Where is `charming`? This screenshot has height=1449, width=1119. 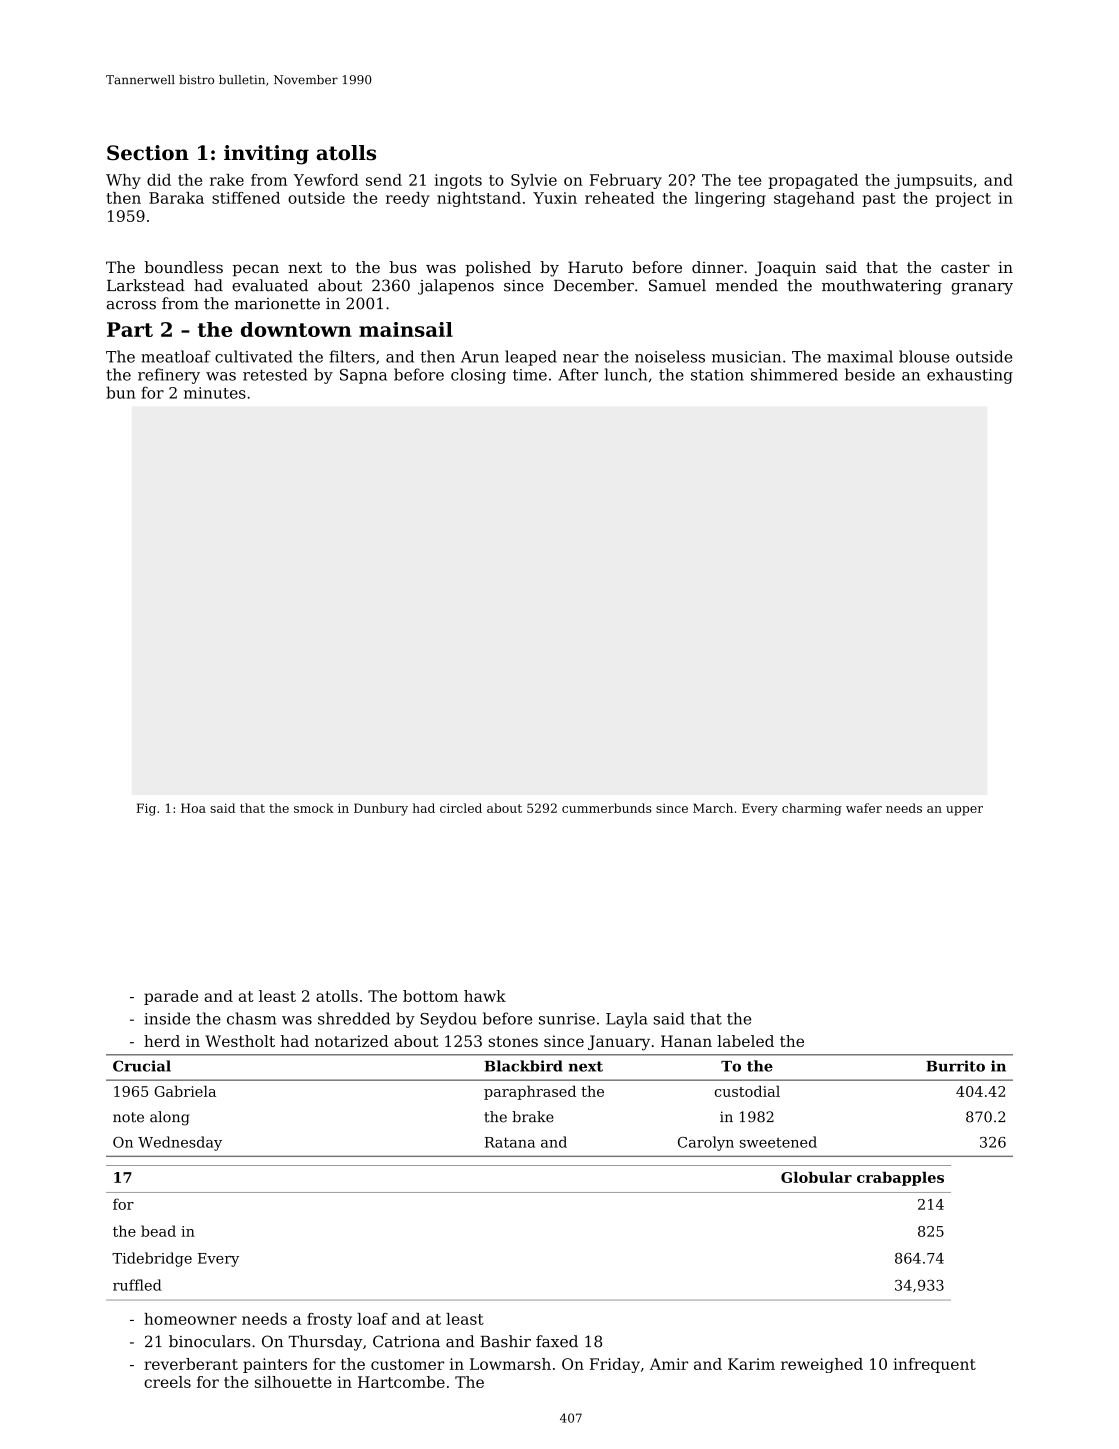 charming is located at coordinates (812, 809).
